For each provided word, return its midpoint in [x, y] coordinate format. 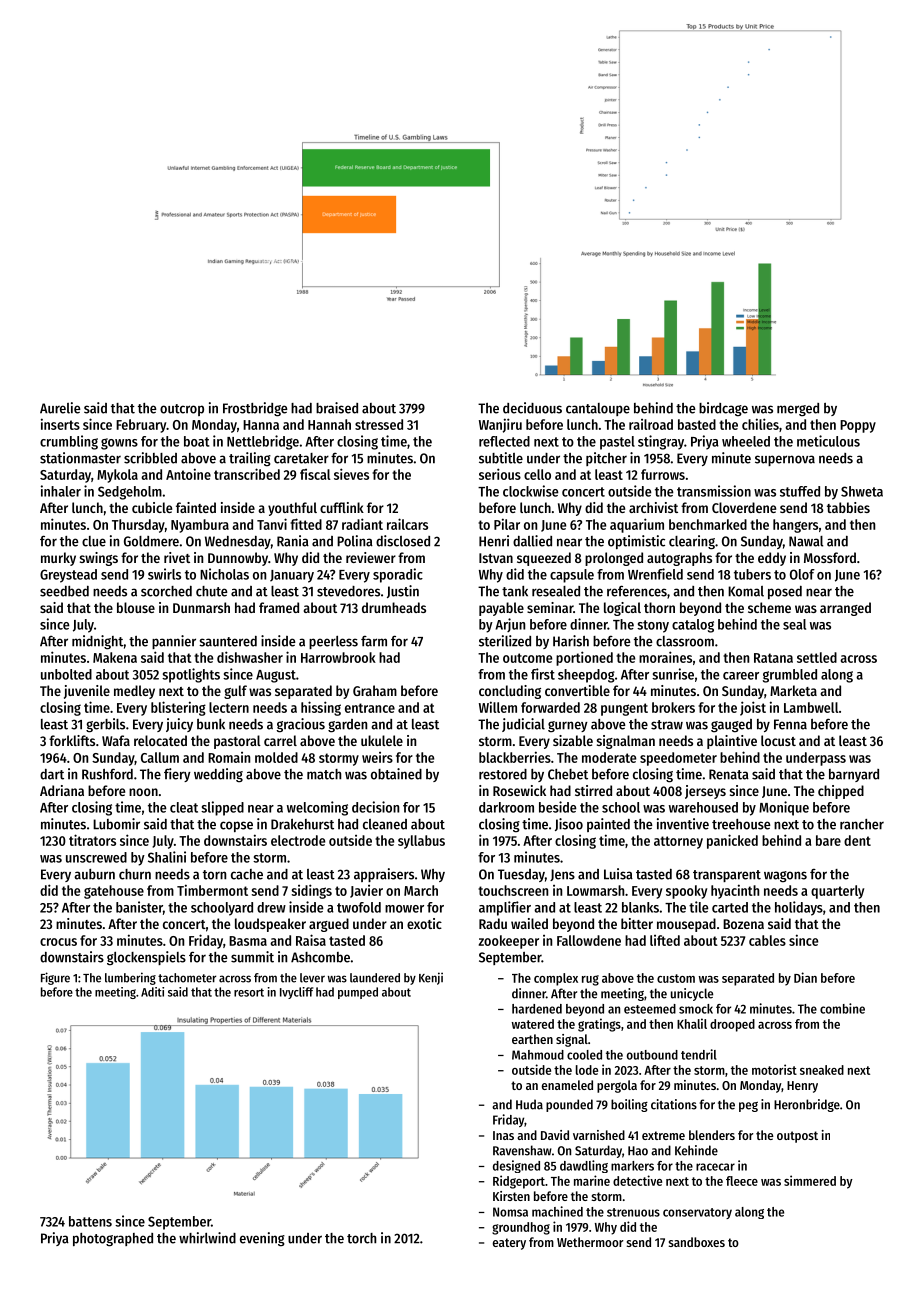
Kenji [431, 978]
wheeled [746, 441]
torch [361, 1238]
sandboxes [697, 1242]
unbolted [66, 674]
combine [842, 1008]
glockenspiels [146, 958]
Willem [498, 707]
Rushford [107, 774]
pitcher [606, 459]
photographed [113, 1240]
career [741, 676]
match [324, 774]
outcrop [182, 410]
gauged [731, 726]
